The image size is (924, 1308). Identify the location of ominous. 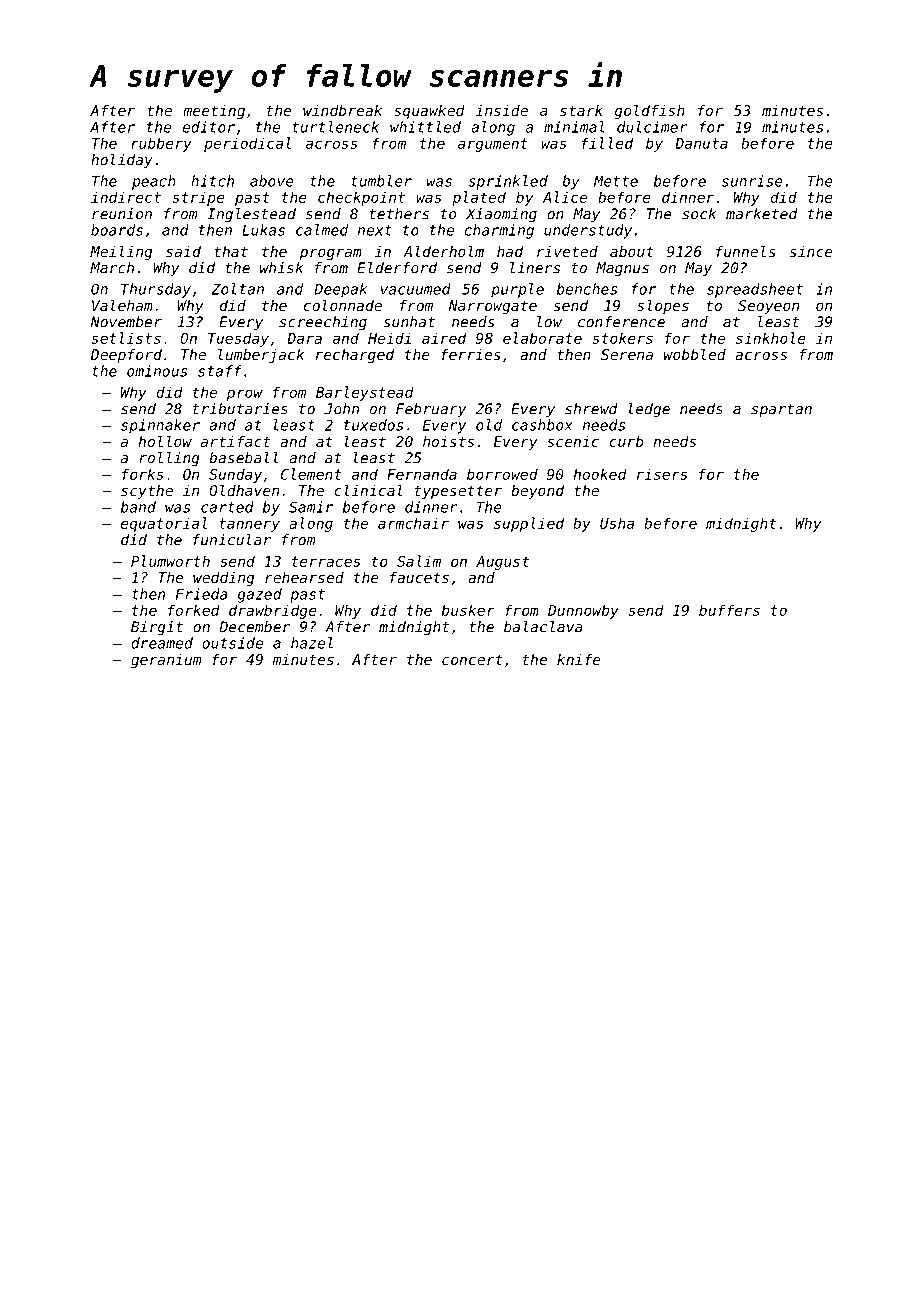
(157, 371).
